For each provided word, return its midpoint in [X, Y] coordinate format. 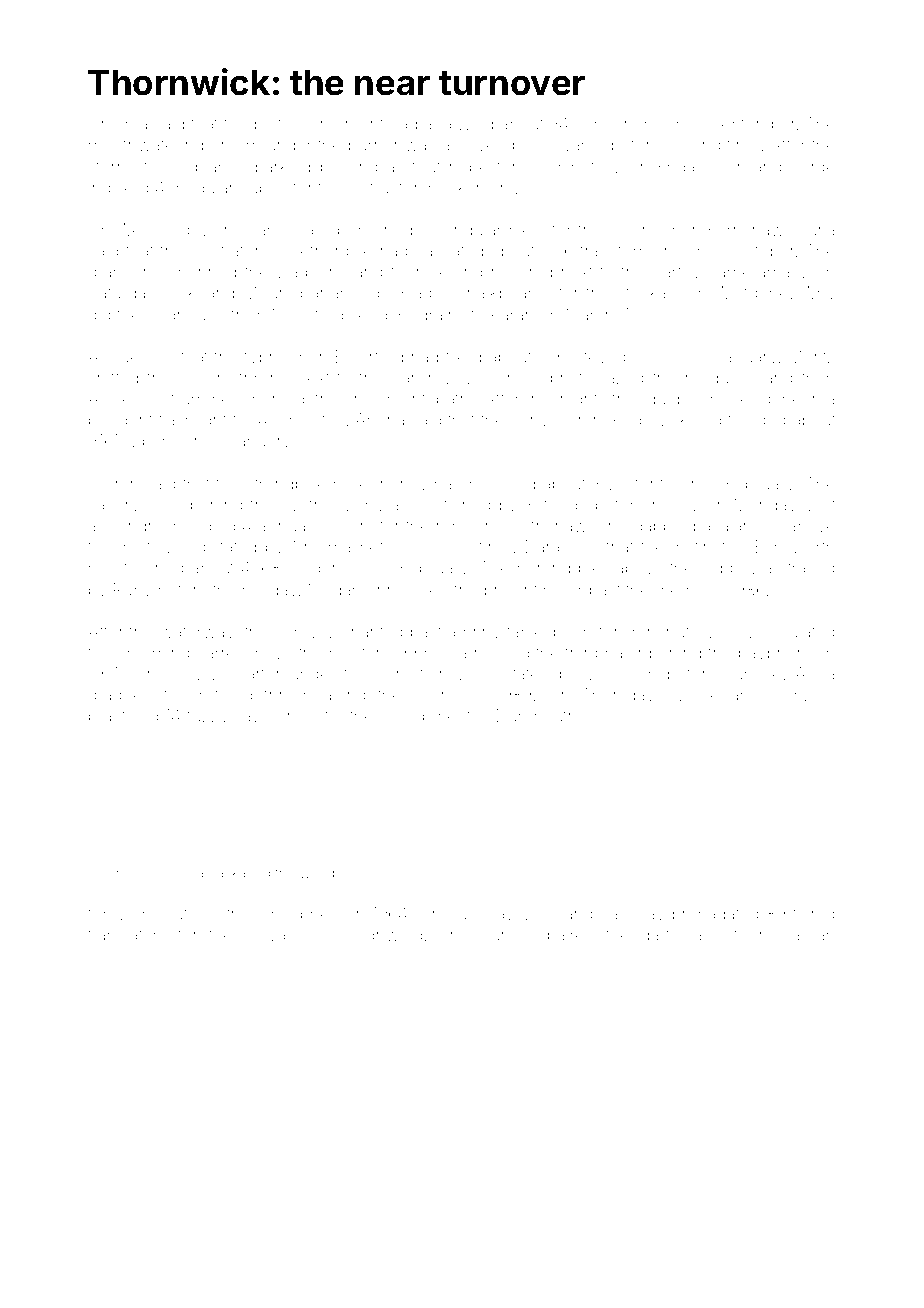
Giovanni [570, 144]
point [347, 655]
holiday [270, 591]
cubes [263, 187]
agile [432, 294]
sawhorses [276, 716]
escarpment [425, 718]
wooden [325, 873]
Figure [108, 874]
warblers [309, 271]
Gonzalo [803, 694]
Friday [681, 168]
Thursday [618, 696]
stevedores [618, 357]
